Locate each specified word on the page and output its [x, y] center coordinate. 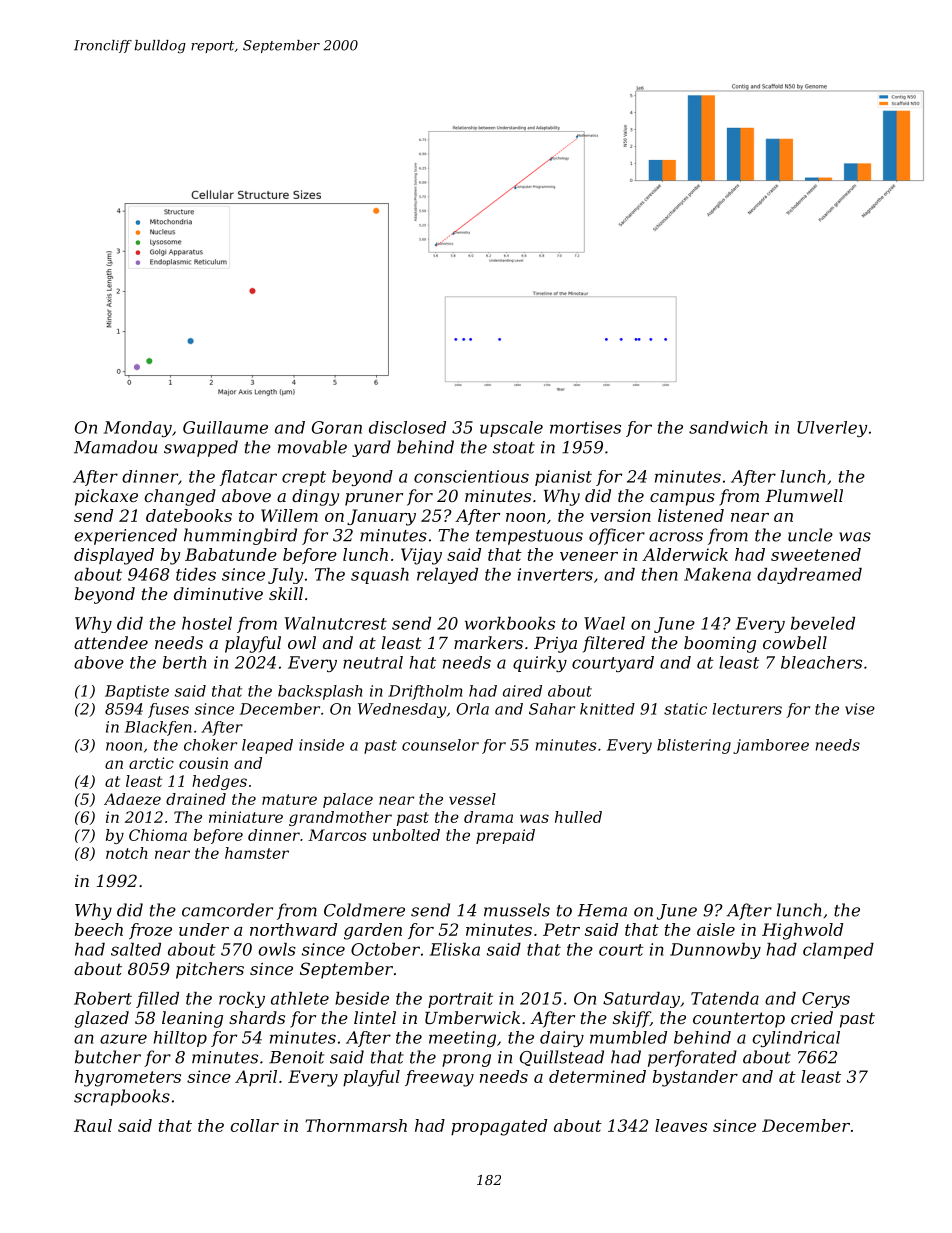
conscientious [471, 476]
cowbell [795, 642]
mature [289, 799]
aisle [716, 929]
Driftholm [425, 692]
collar [254, 1125]
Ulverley [832, 429]
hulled [578, 817]
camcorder [227, 910]
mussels [517, 910]
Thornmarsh [356, 1125]
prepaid [505, 836]
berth [184, 662]
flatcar [248, 478]
